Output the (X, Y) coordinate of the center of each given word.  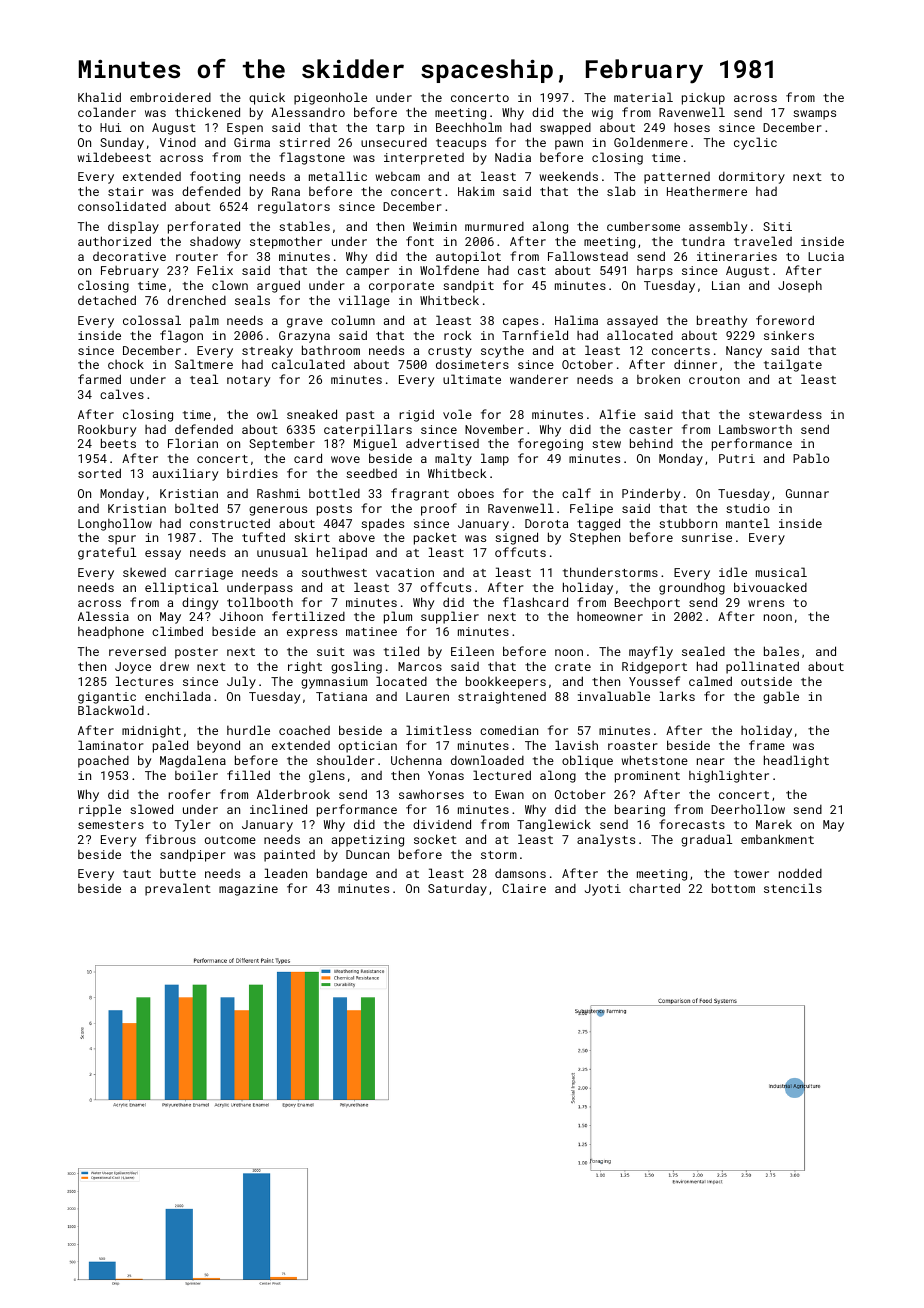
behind (651, 443)
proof (439, 509)
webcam (398, 176)
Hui (110, 127)
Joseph (800, 286)
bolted (196, 508)
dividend (442, 824)
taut (137, 874)
